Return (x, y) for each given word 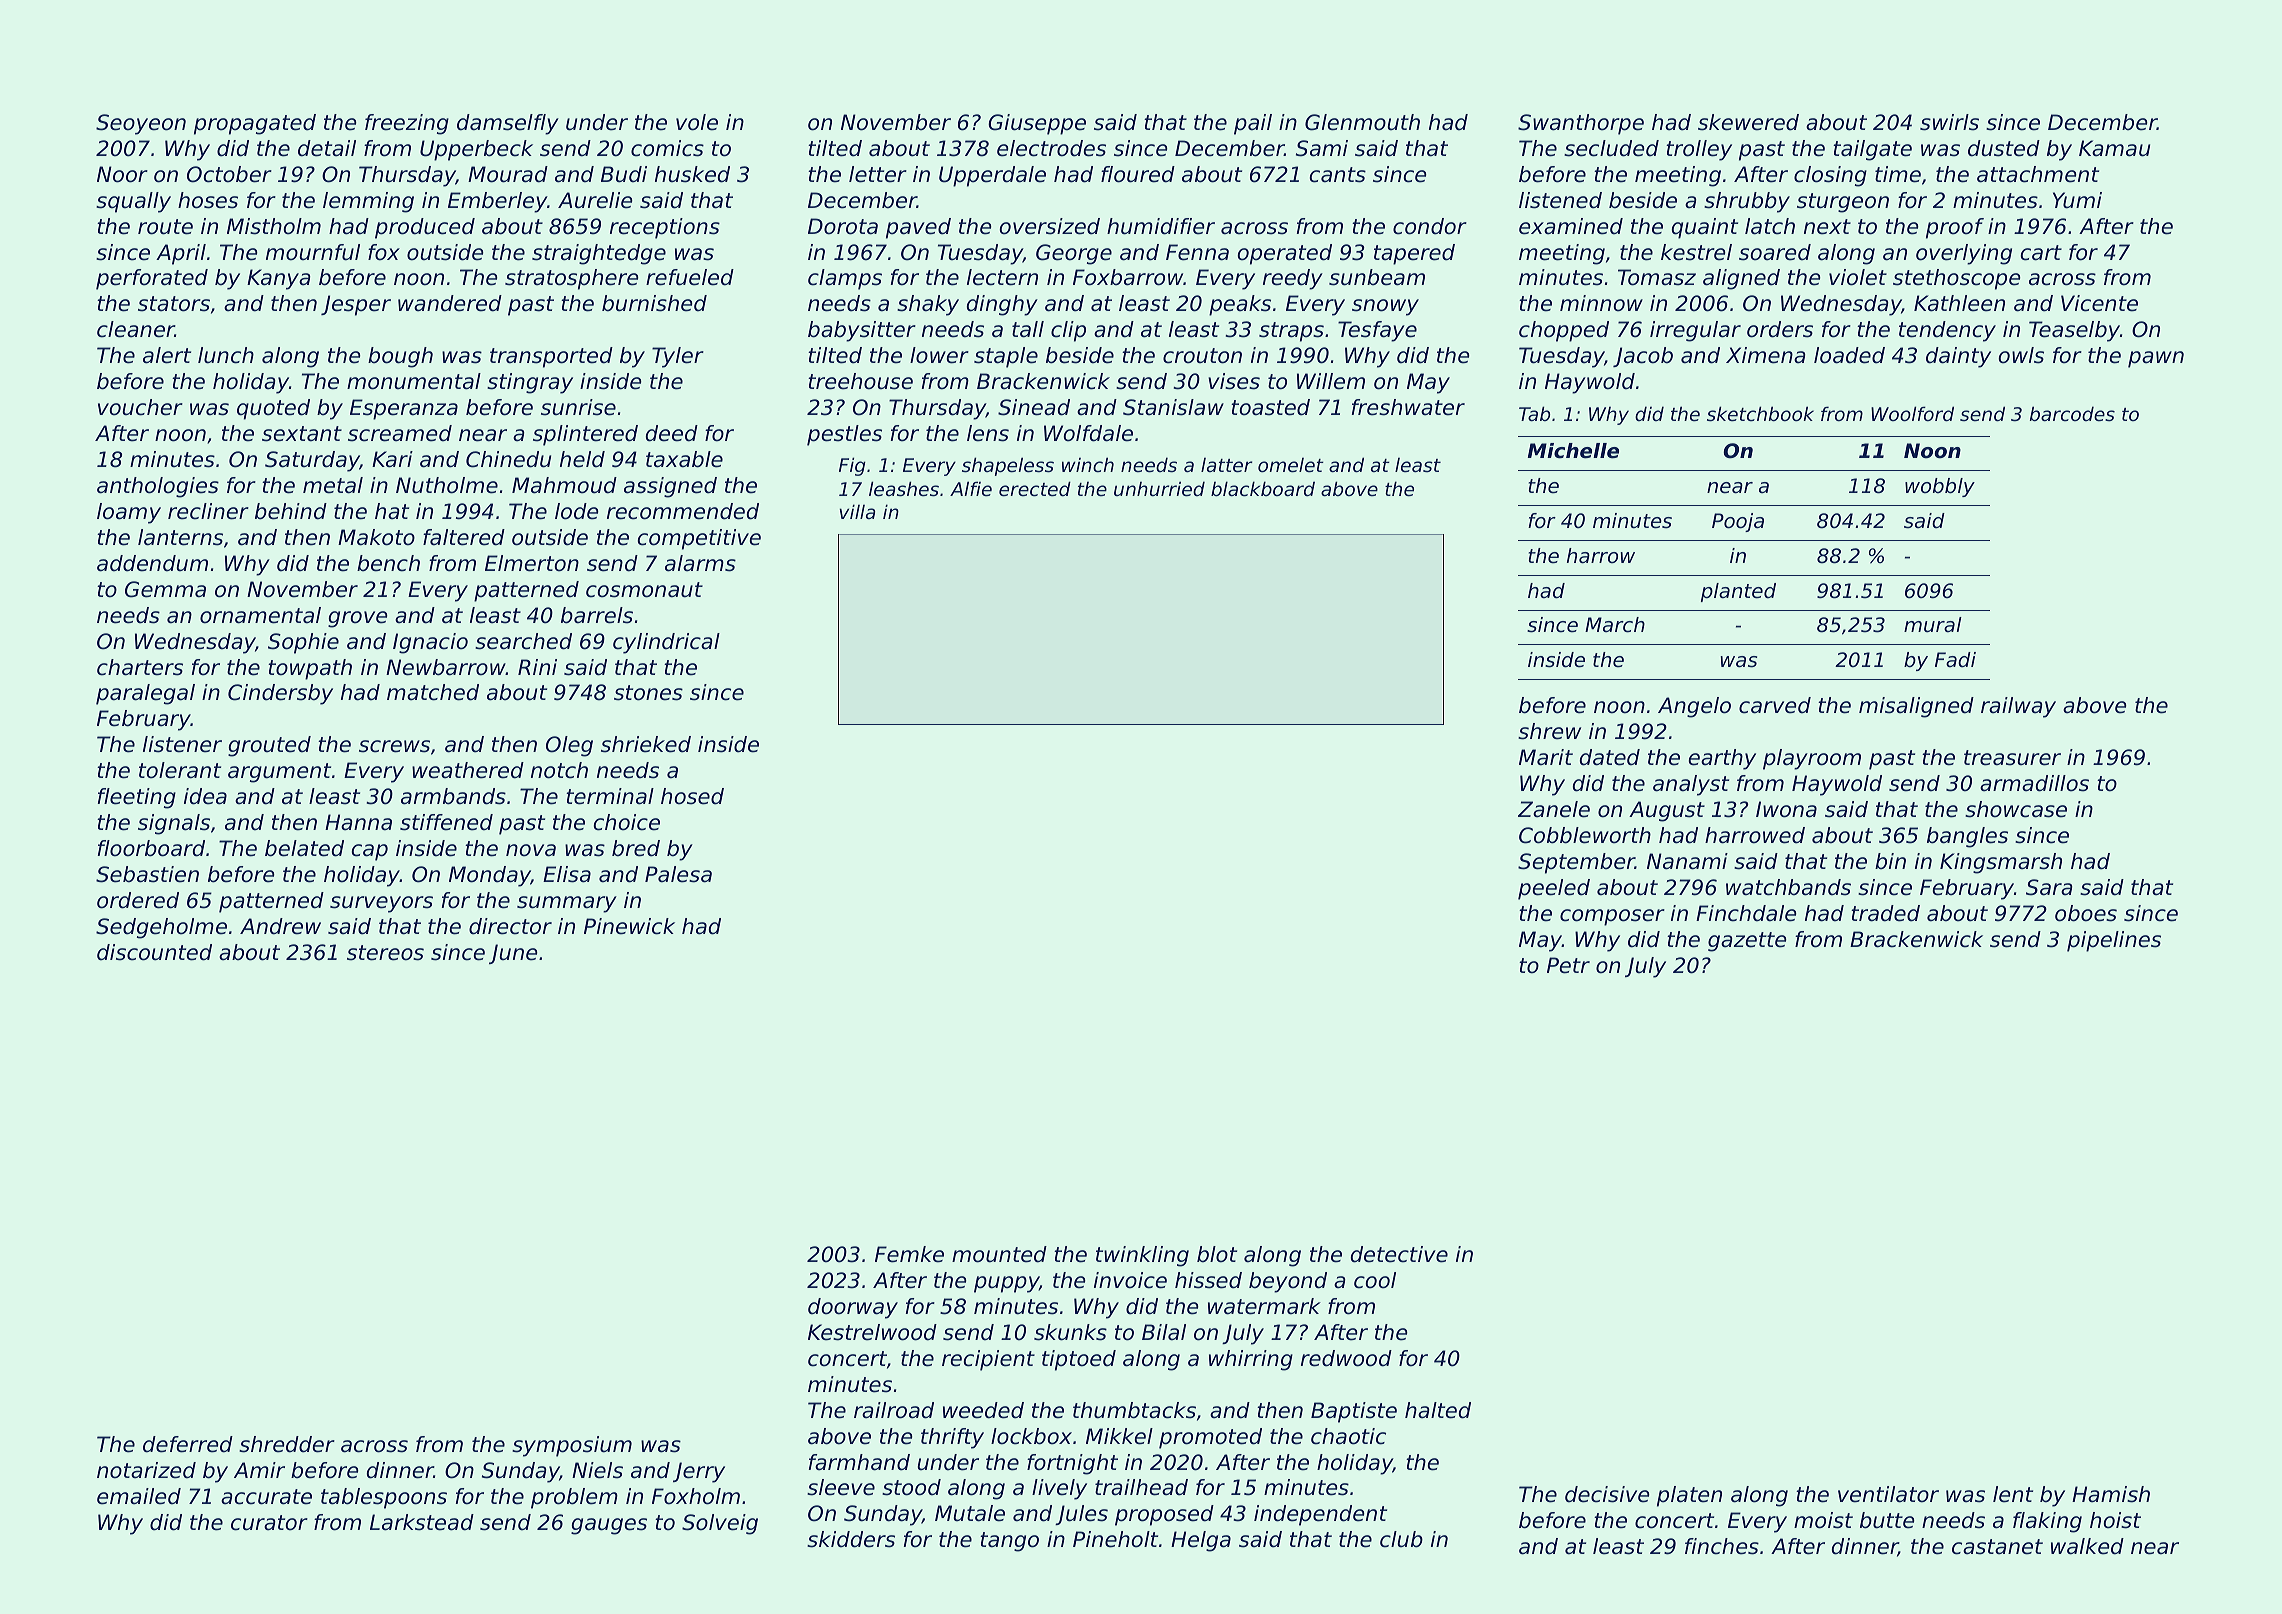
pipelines (2114, 941)
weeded (983, 1410)
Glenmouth (1362, 122)
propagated (255, 124)
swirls (1949, 122)
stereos (385, 953)
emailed (139, 1496)
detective (1399, 1254)
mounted (999, 1254)
